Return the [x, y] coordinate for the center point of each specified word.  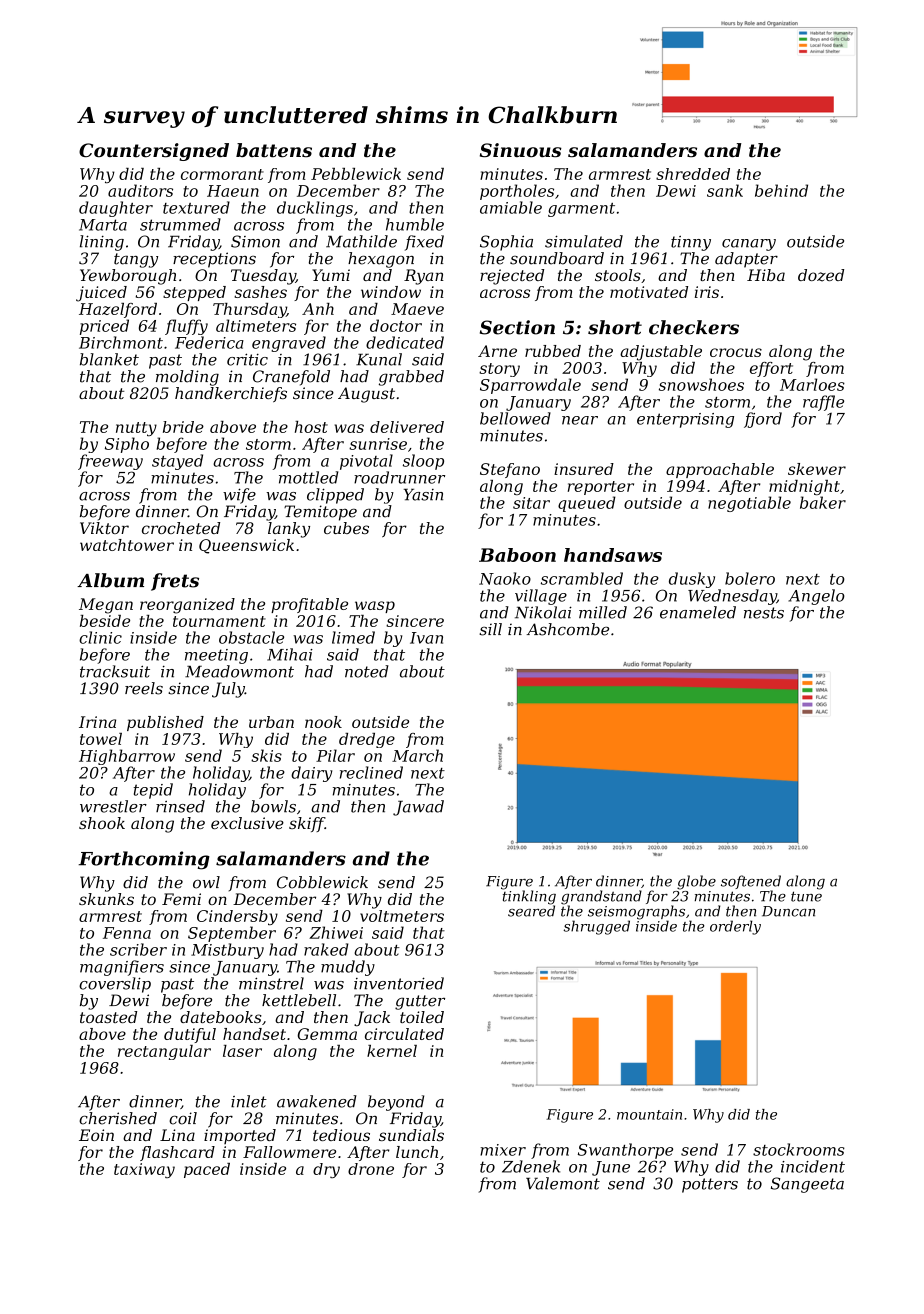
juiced [101, 294]
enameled [698, 612]
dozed [821, 275]
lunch [417, 1152]
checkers [694, 327]
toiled [422, 1017]
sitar [531, 503]
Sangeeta [807, 1185]
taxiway [144, 1170]
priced [104, 327]
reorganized [187, 606]
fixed [424, 243]
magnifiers [122, 968]
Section [517, 327]
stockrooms [799, 1149]
